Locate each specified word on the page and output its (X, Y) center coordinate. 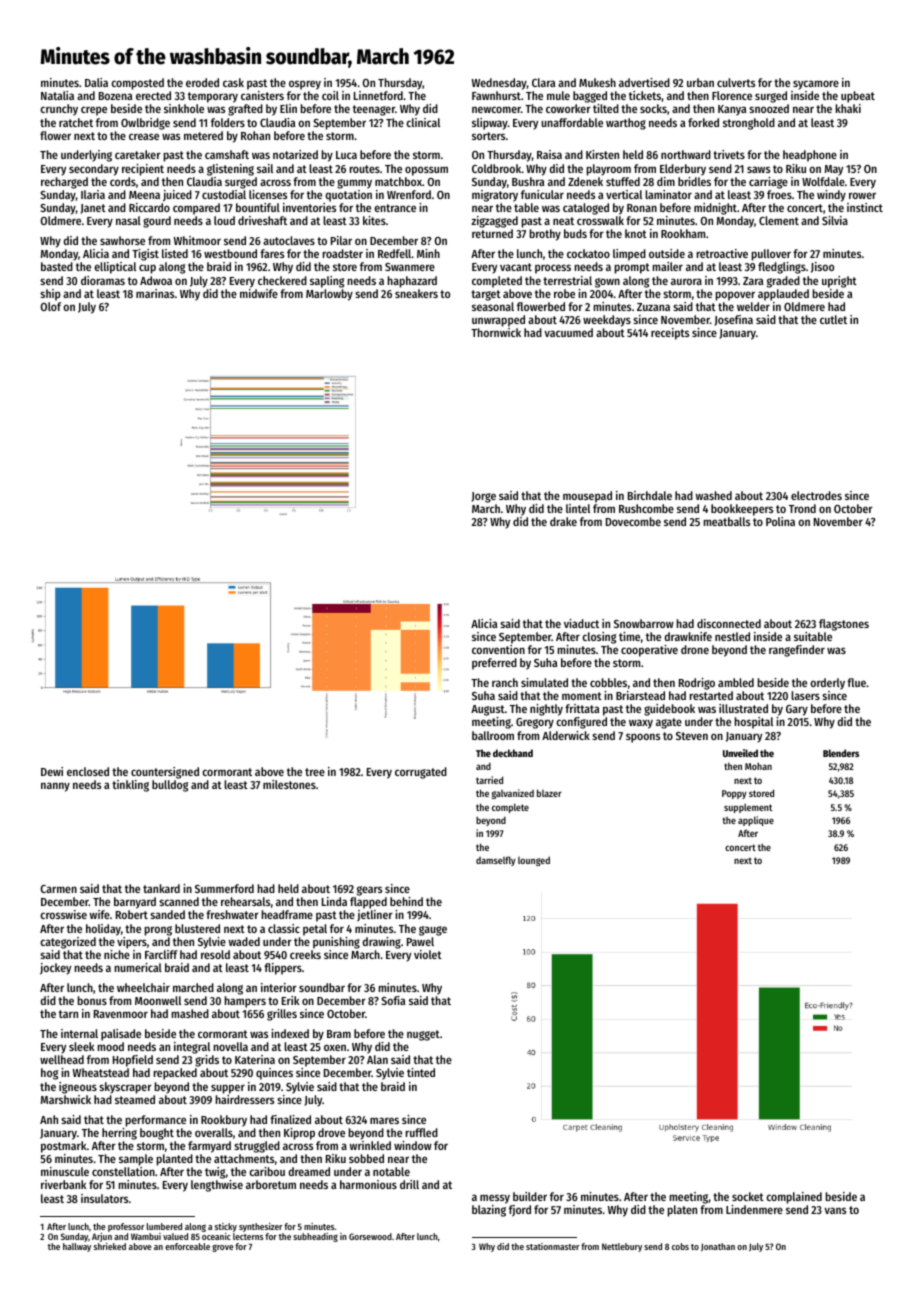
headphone (810, 156)
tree (315, 772)
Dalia (96, 82)
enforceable (187, 1246)
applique (756, 821)
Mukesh (597, 82)
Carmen (58, 889)
